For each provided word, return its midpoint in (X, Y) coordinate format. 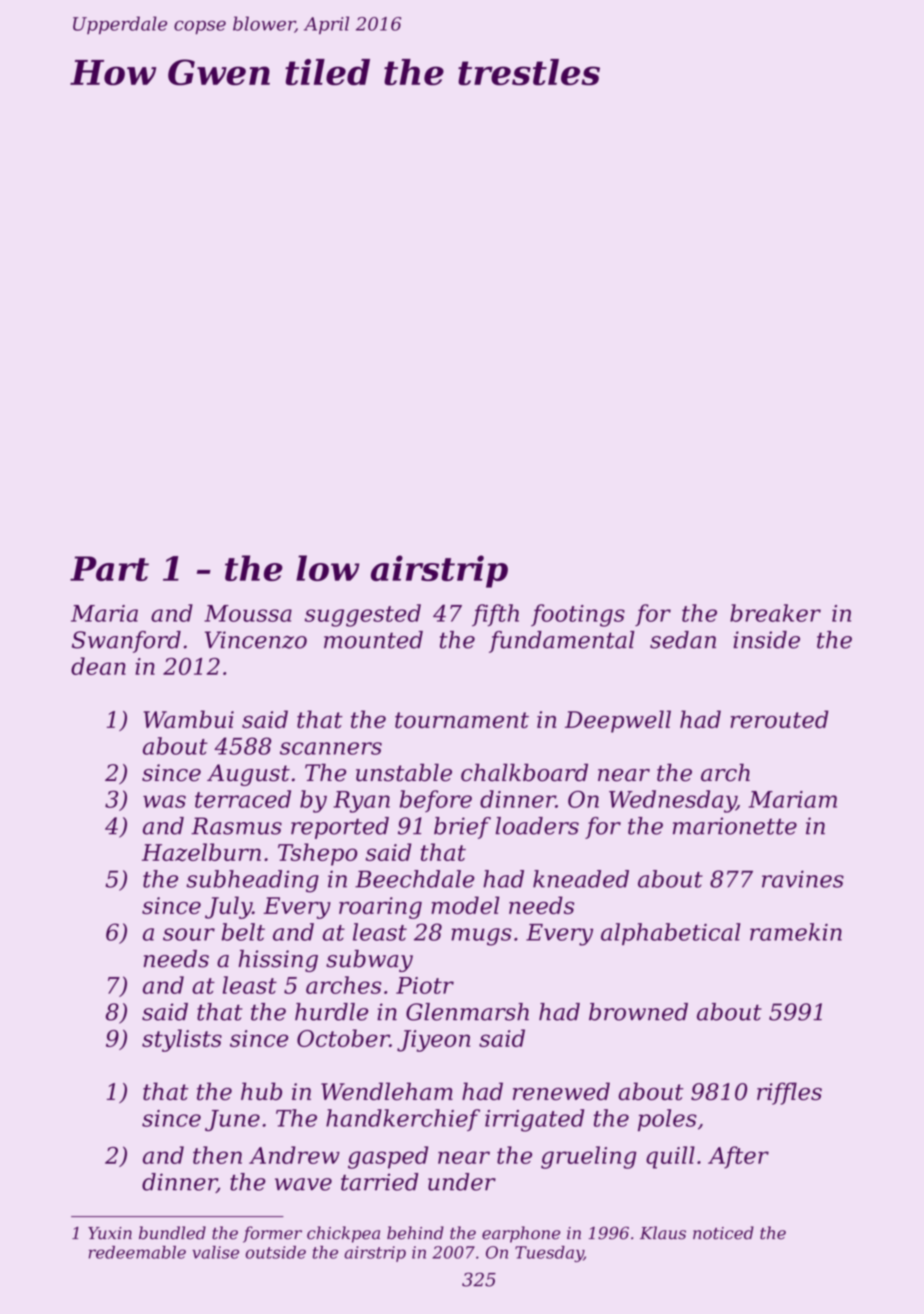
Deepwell (618, 721)
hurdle (331, 1012)
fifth (495, 615)
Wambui (189, 719)
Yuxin (110, 1233)
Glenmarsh (467, 1012)
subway (369, 961)
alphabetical (671, 934)
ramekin (796, 932)
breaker (775, 613)
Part (109, 568)
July (228, 907)
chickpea (343, 1234)
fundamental (562, 642)
